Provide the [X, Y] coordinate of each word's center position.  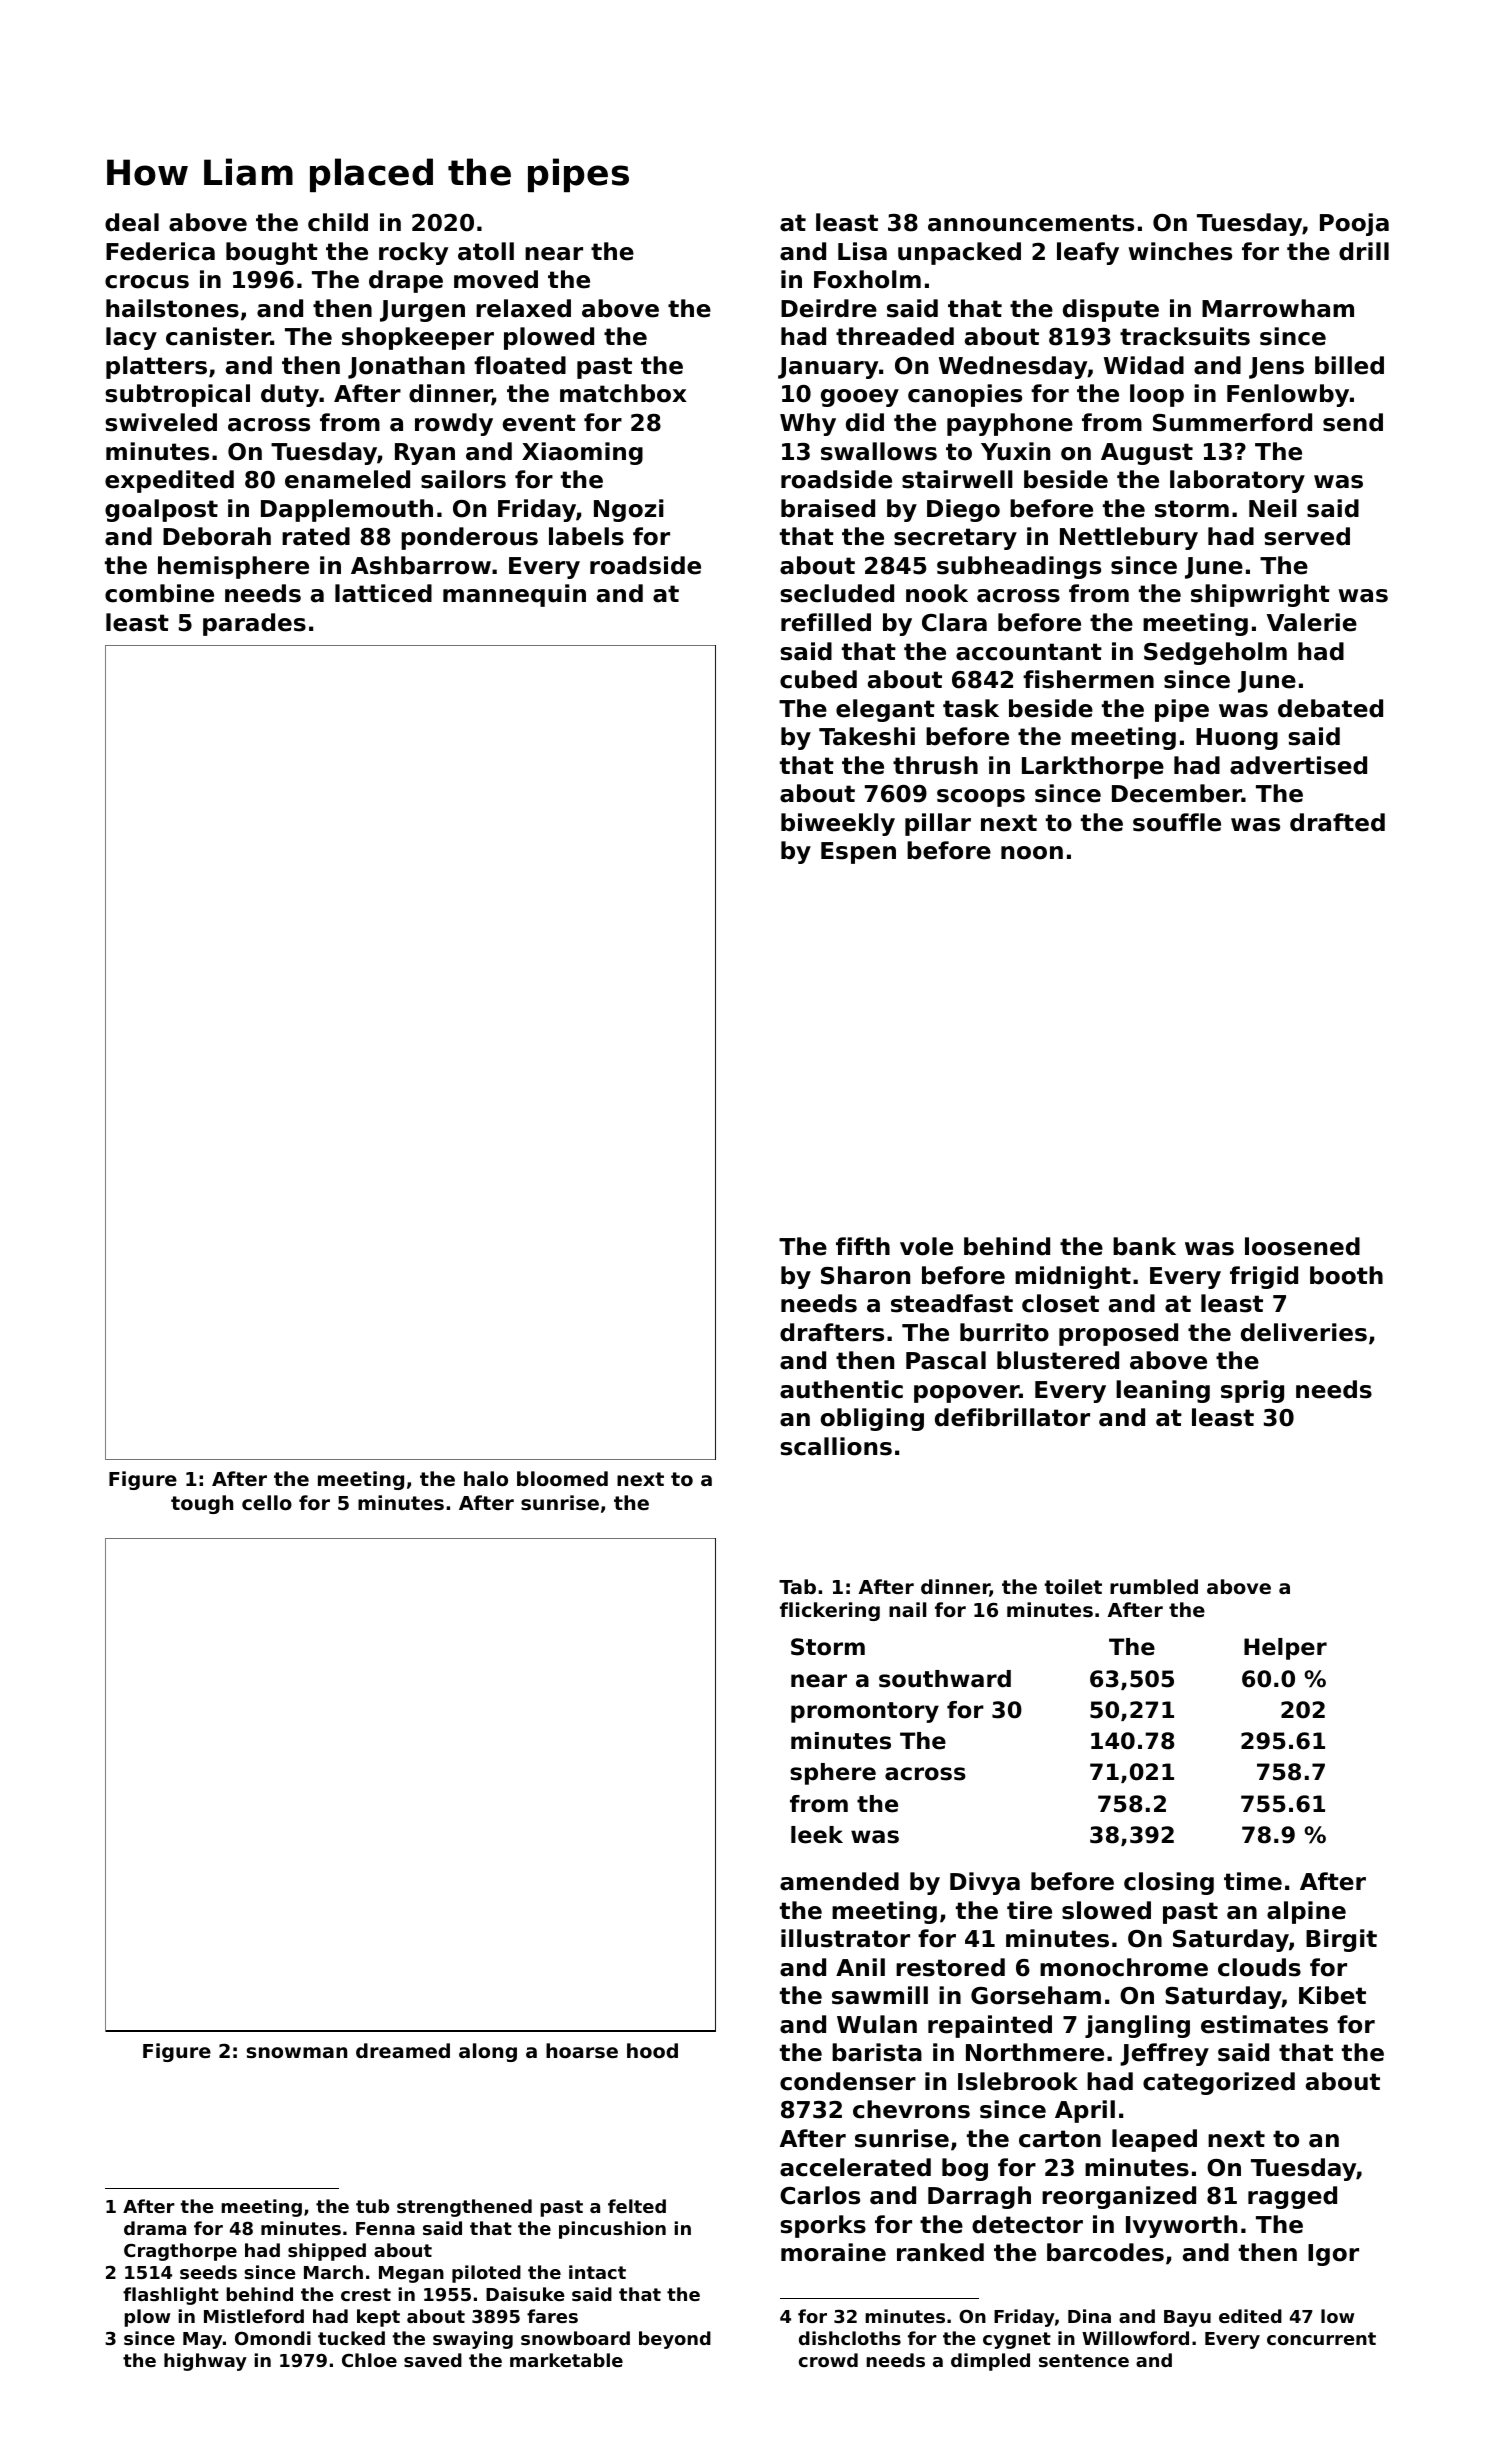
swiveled [161, 422]
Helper [1285, 1649]
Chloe [369, 2360]
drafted [1337, 822]
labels [586, 536]
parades [254, 624]
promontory [865, 1712]
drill [1364, 251]
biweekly [838, 824]
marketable [566, 2360]
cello [267, 1502]
